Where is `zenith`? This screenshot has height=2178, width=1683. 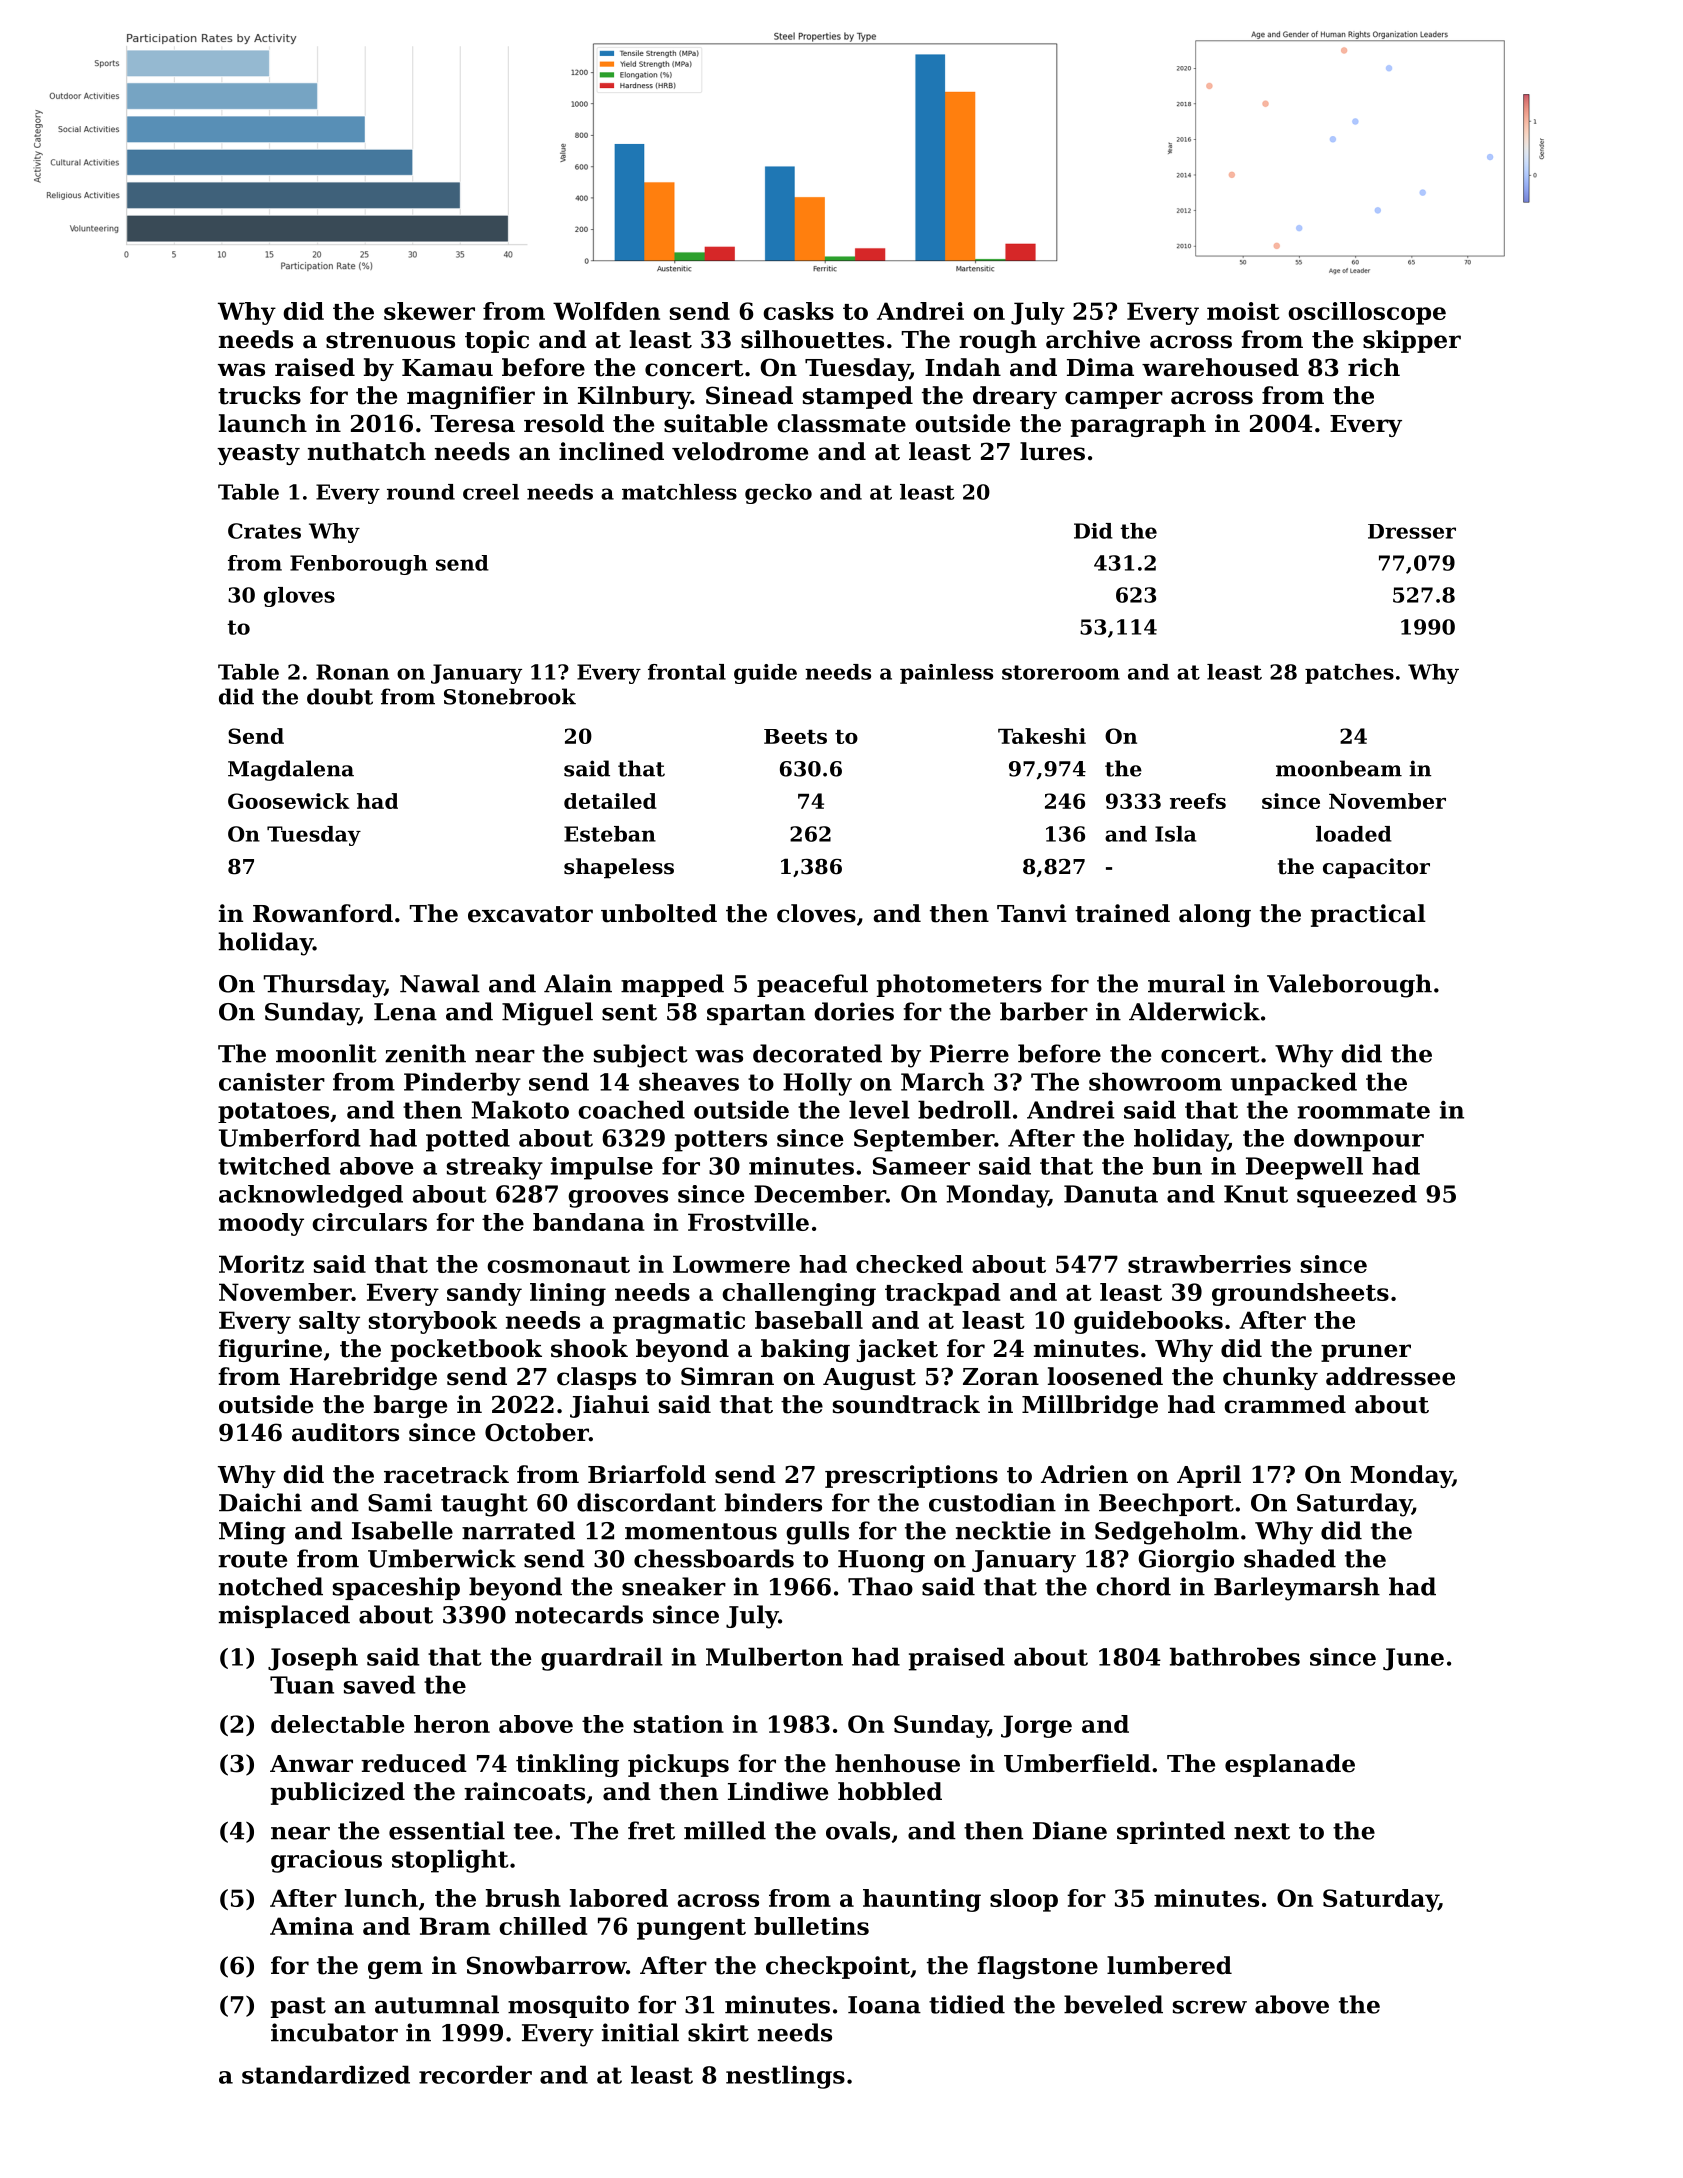 zenith is located at coordinates (425, 1053).
